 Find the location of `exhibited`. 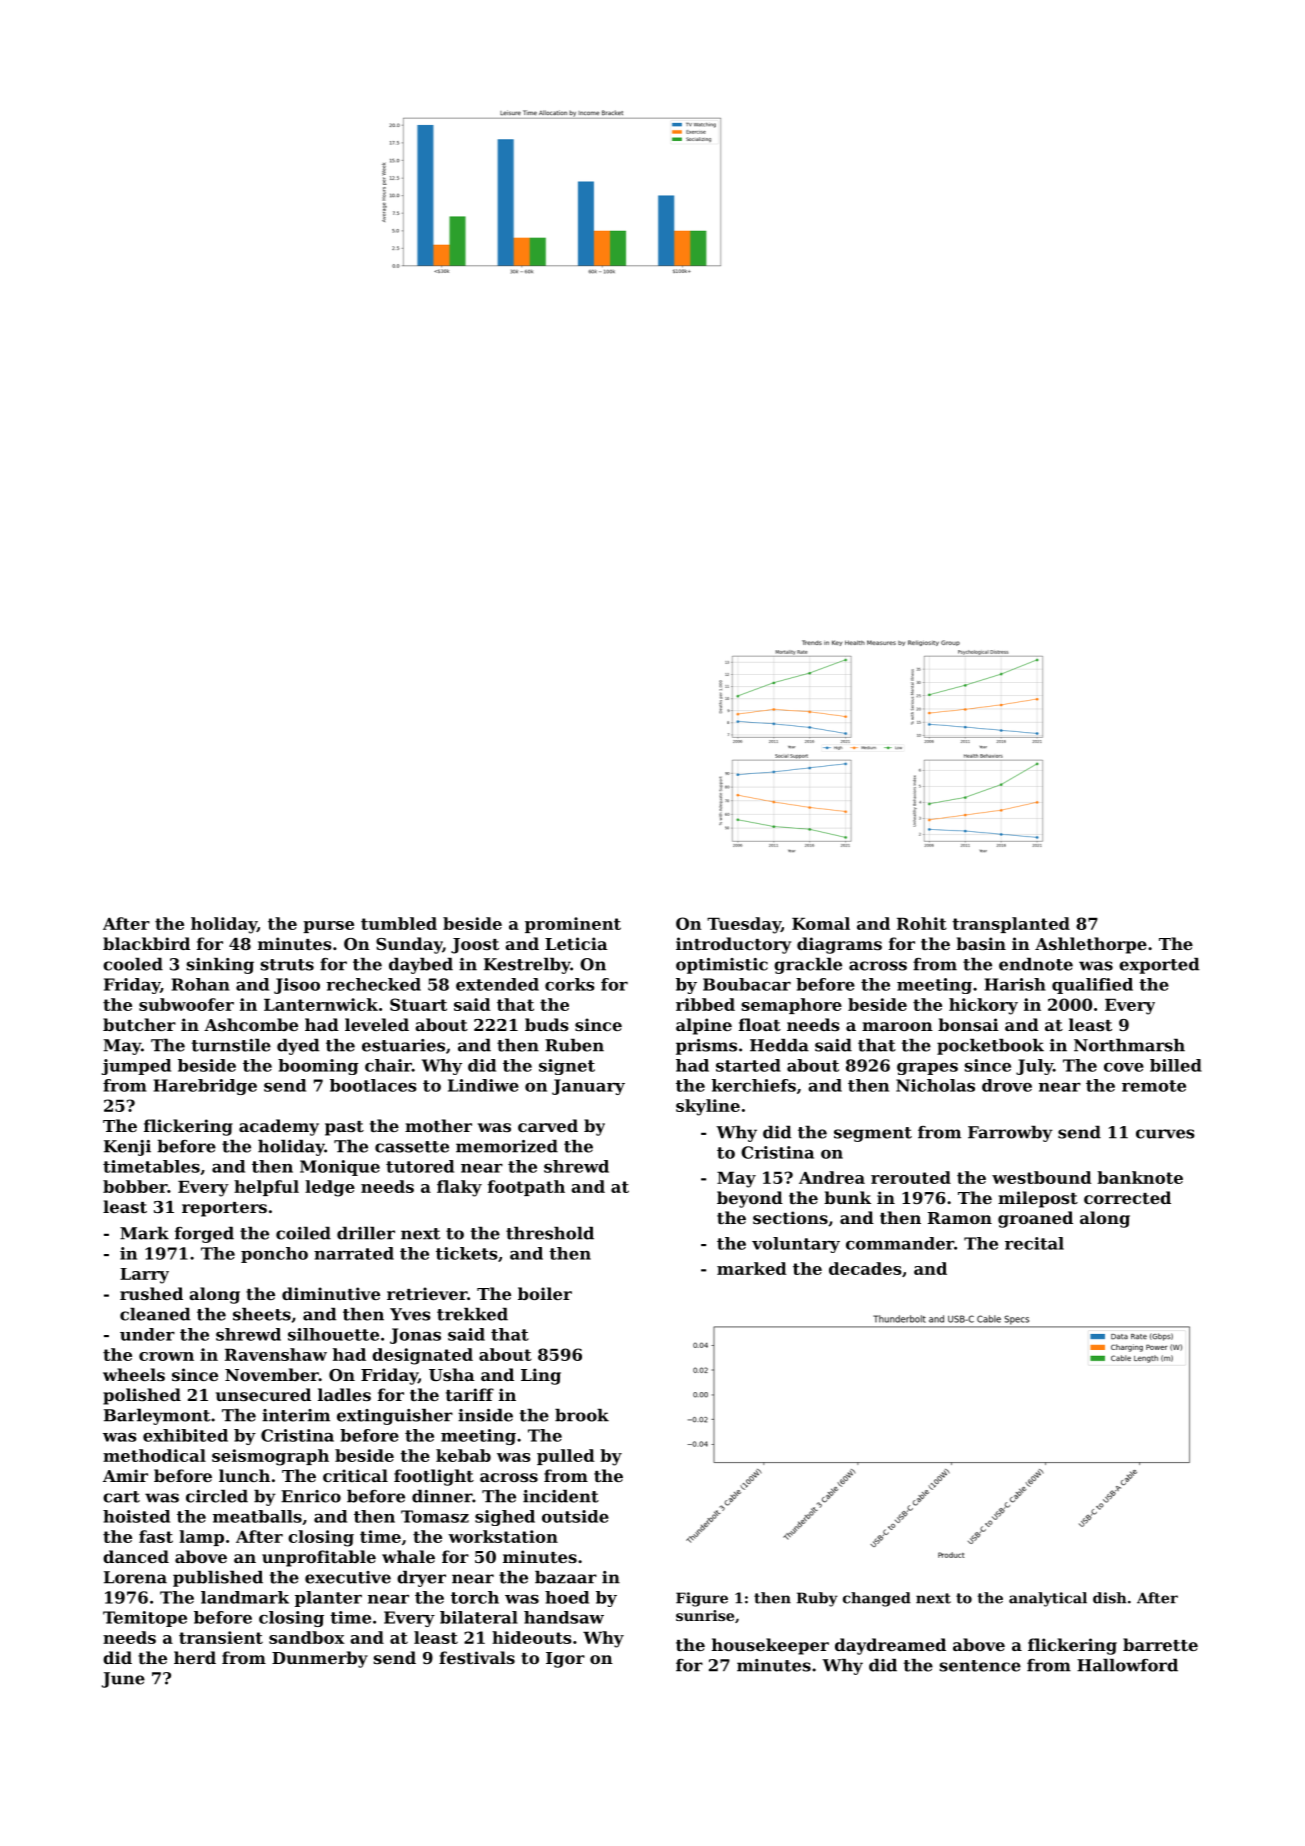

exhibited is located at coordinates (185, 1435).
